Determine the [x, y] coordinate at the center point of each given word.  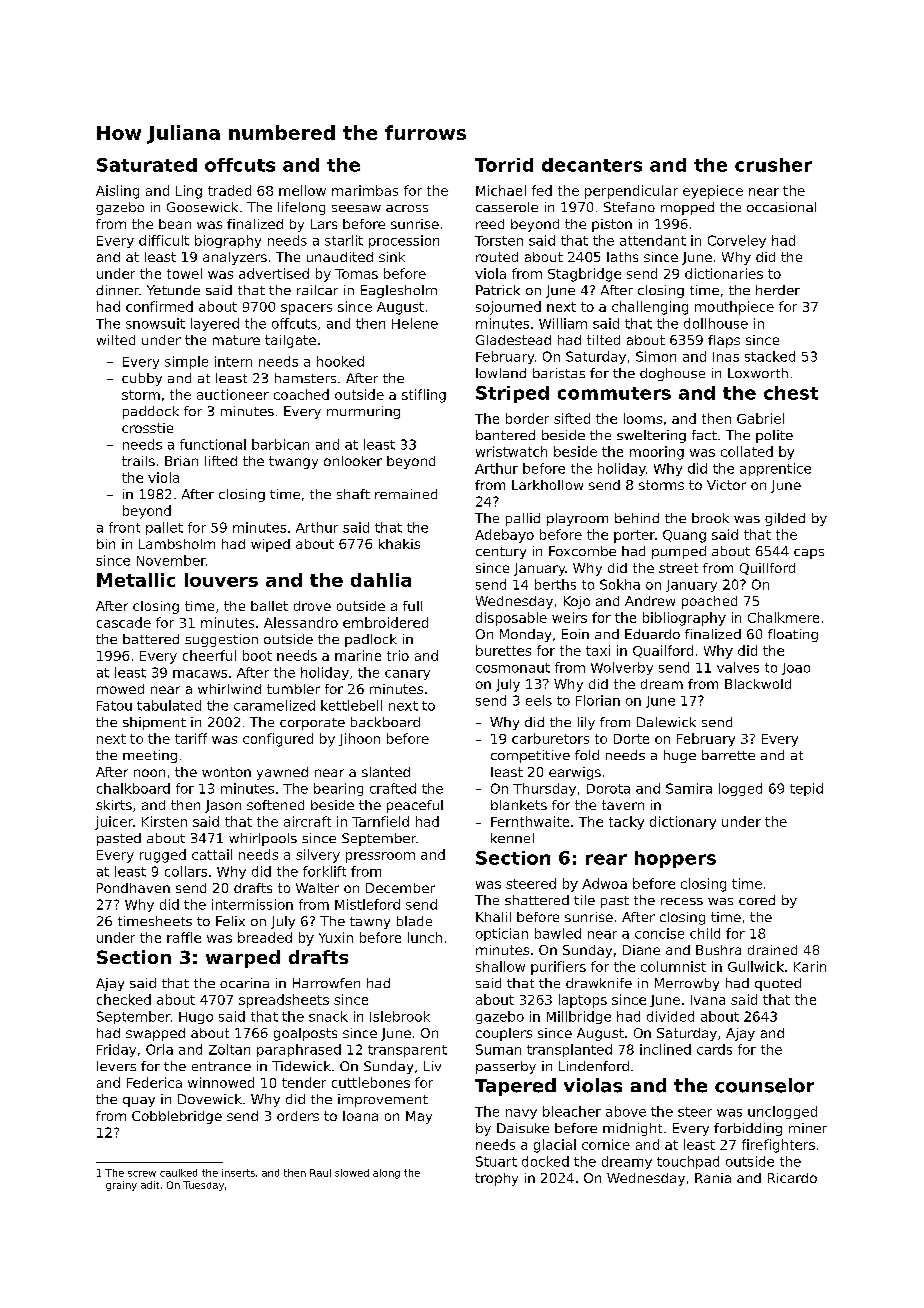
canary [407, 675]
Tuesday [203, 1186]
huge [680, 756]
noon [149, 773]
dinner [117, 290]
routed [497, 257]
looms [643, 418]
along [386, 1174]
